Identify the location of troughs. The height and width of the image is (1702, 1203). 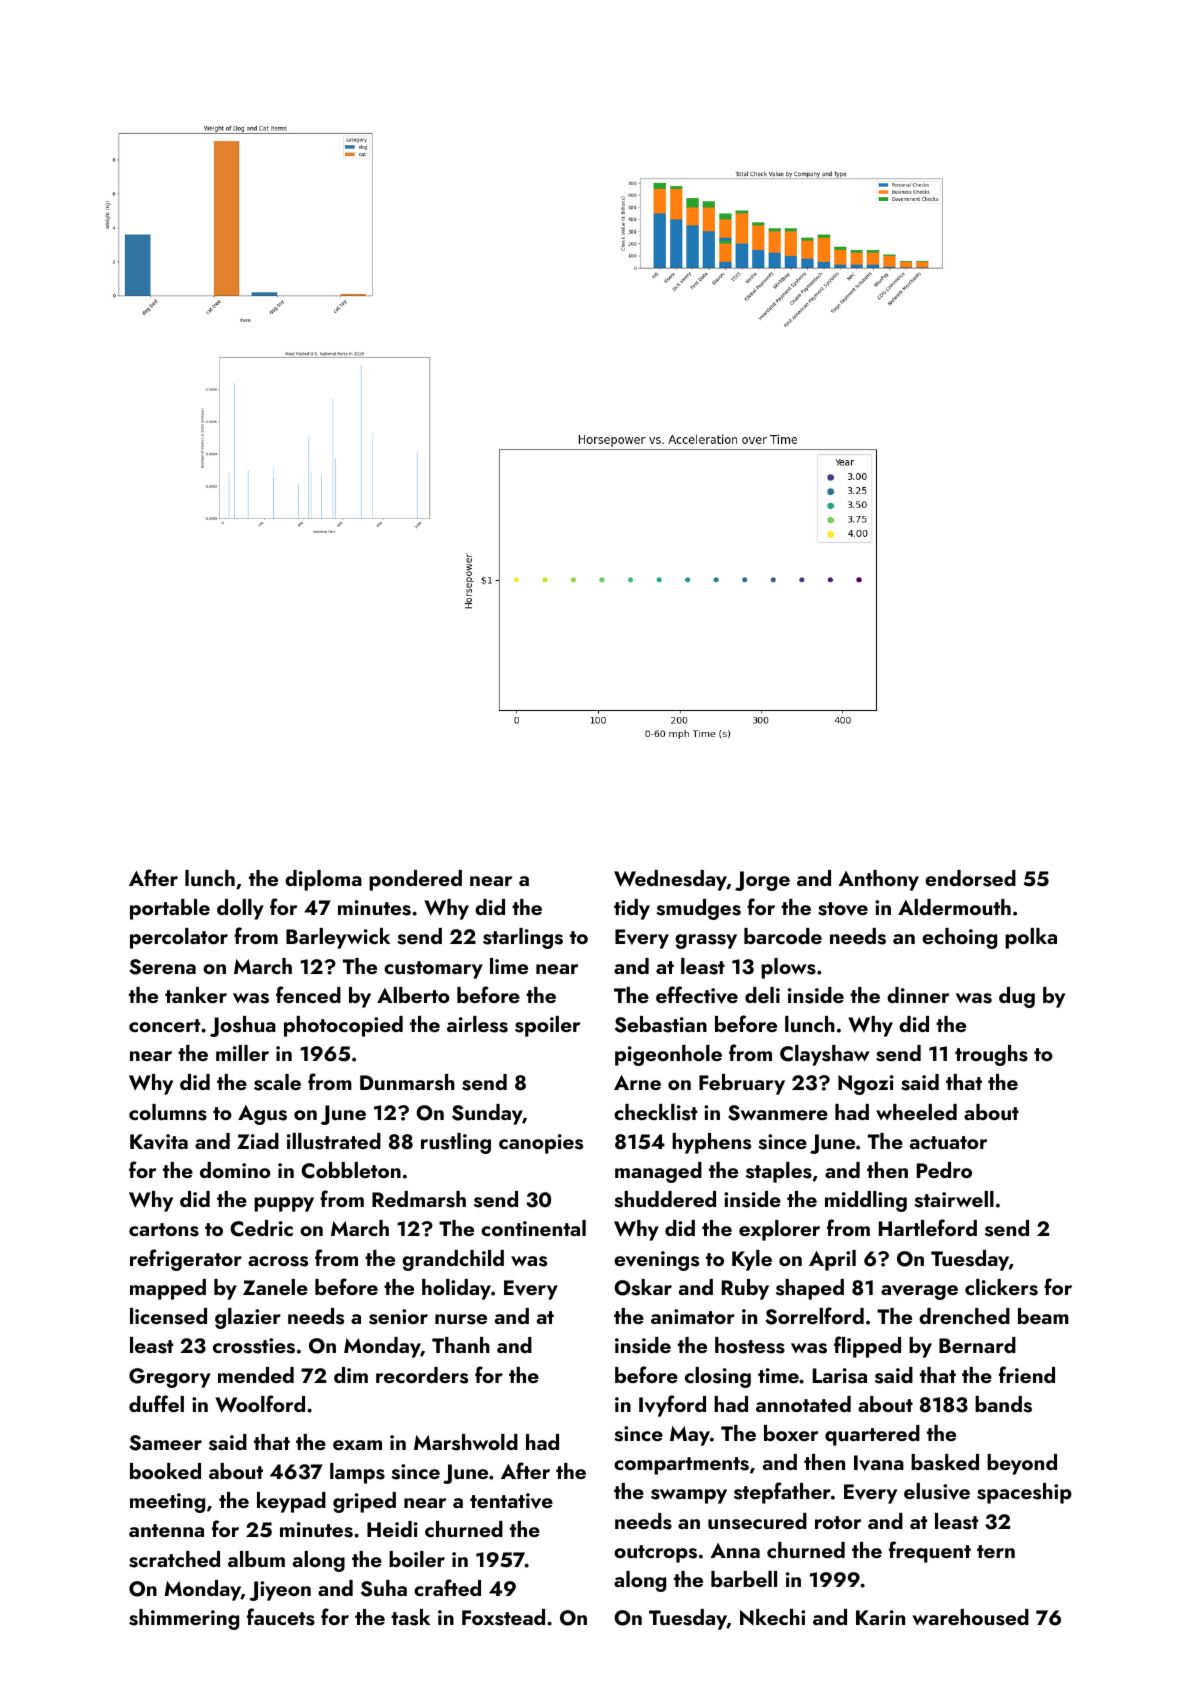
(991, 1055).
